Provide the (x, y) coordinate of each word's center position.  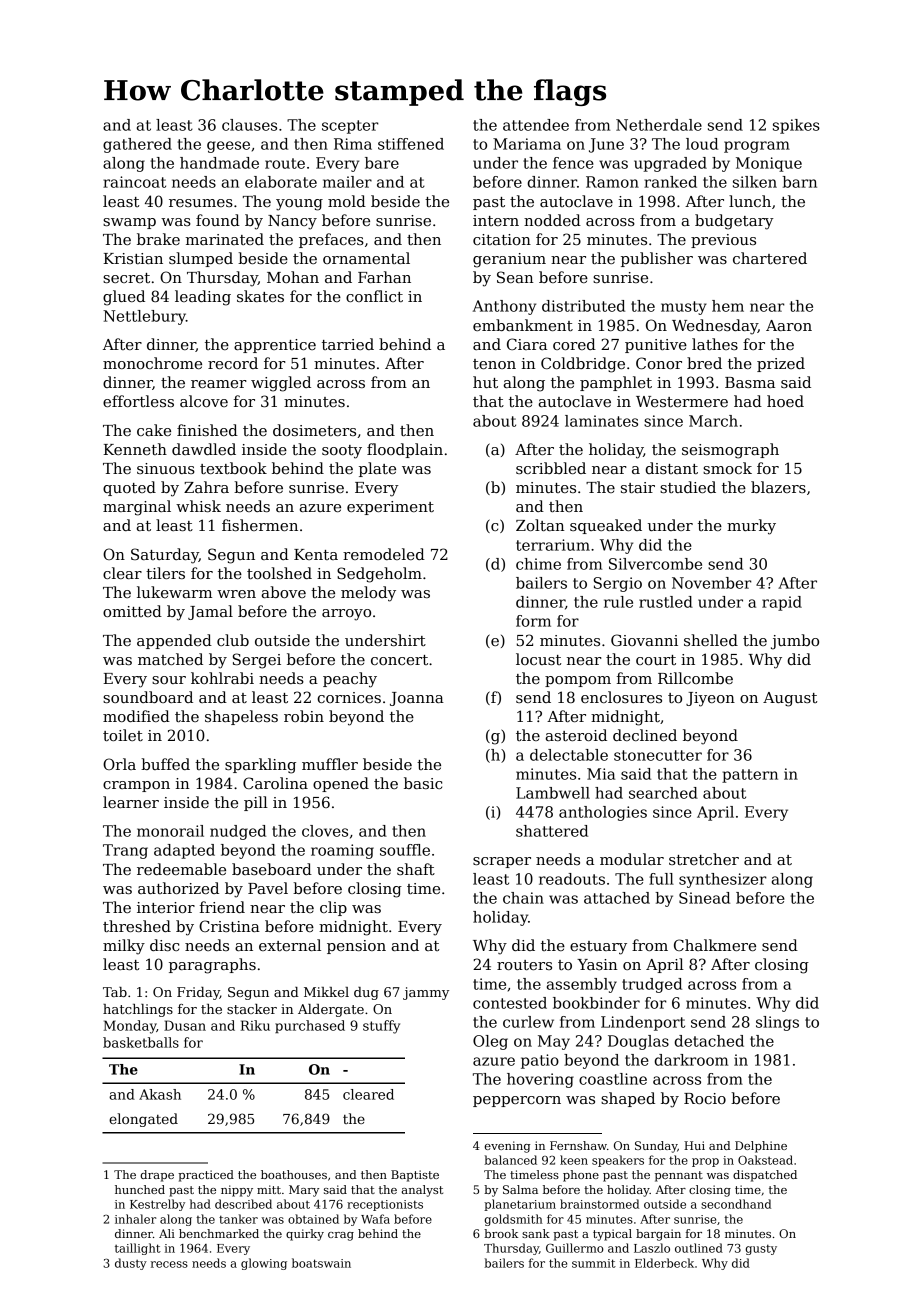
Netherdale (659, 125)
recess (169, 1264)
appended (174, 641)
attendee (536, 125)
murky (751, 527)
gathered (137, 145)
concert (399, 660)
